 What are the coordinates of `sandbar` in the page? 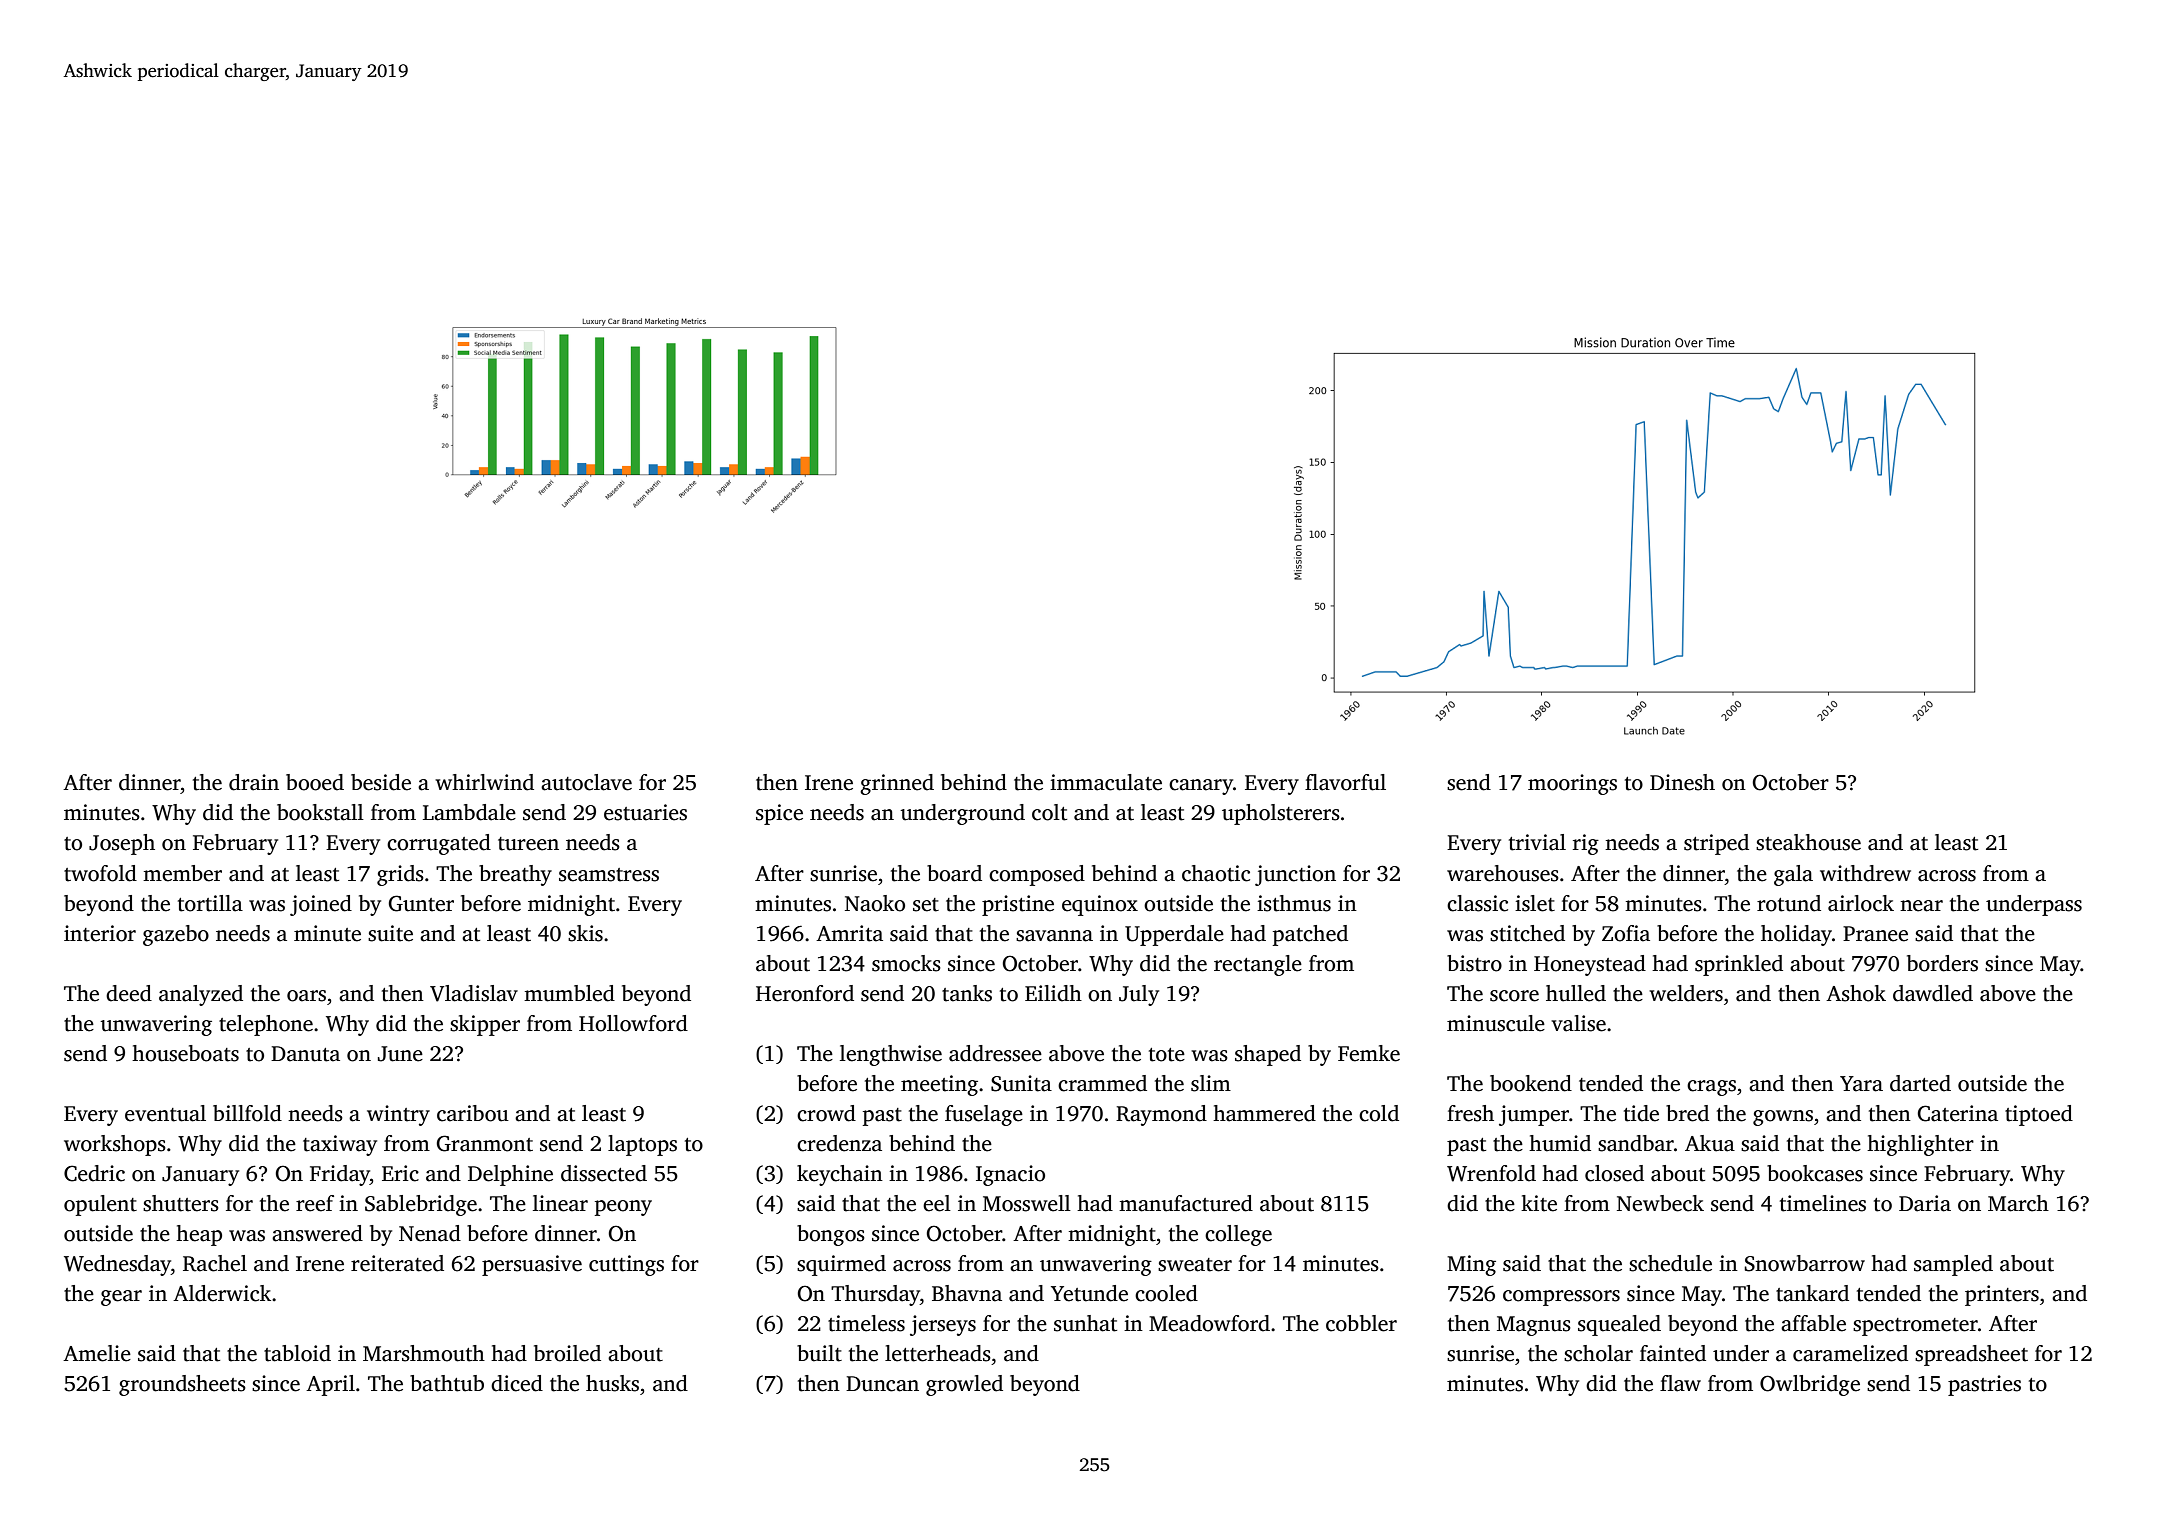 It's located at (1636, 1143).
